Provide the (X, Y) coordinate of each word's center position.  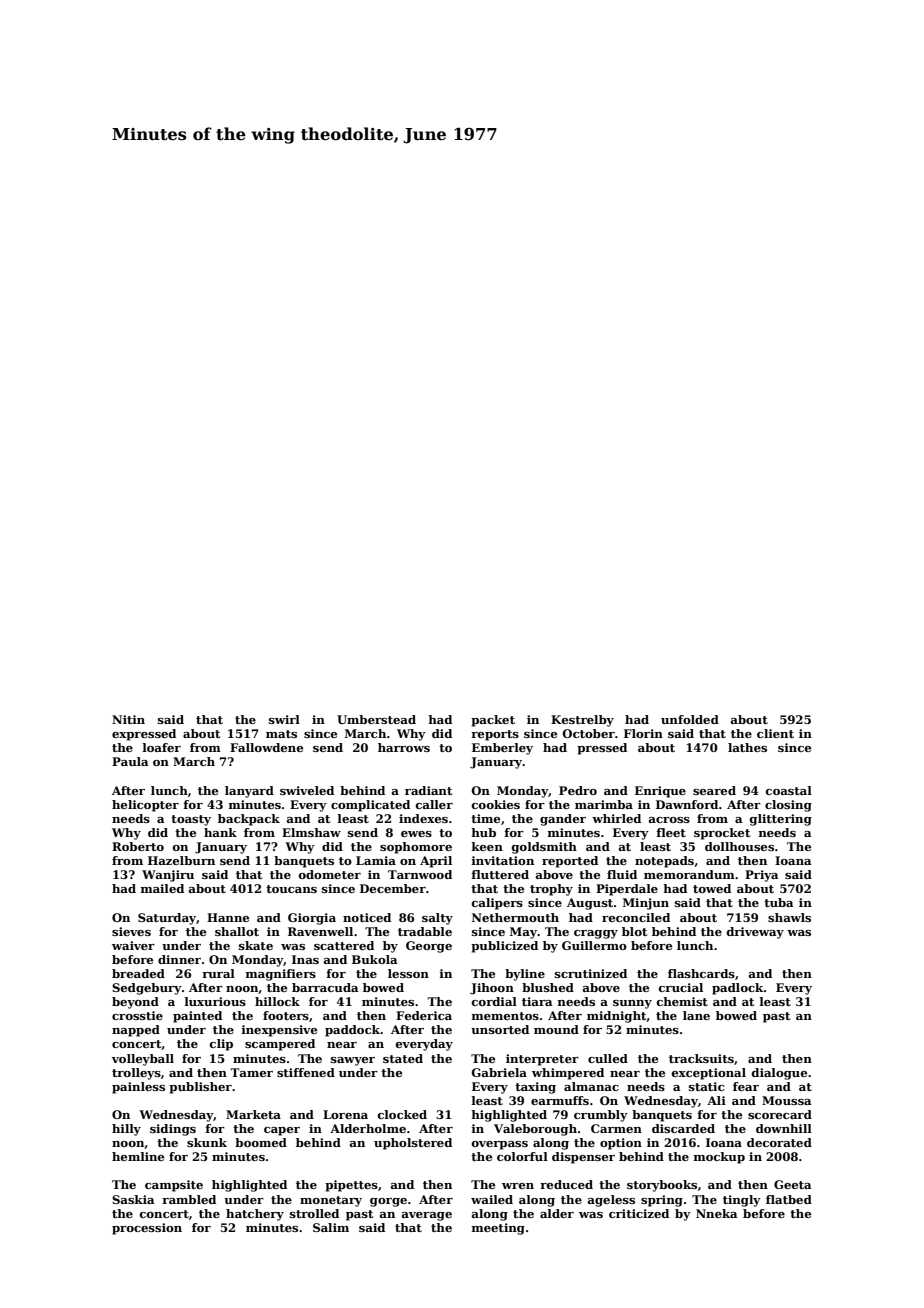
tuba (779, 902)
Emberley (502, 749)
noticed (367, 917)
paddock (352, 1031)
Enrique (660, 792)
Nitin (128, 719)
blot (634, 931)
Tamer (251, 1072)
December (393, 888)
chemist (682, 1001)
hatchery (255, 1215)
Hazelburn (181, 860)
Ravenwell (320, 931)
